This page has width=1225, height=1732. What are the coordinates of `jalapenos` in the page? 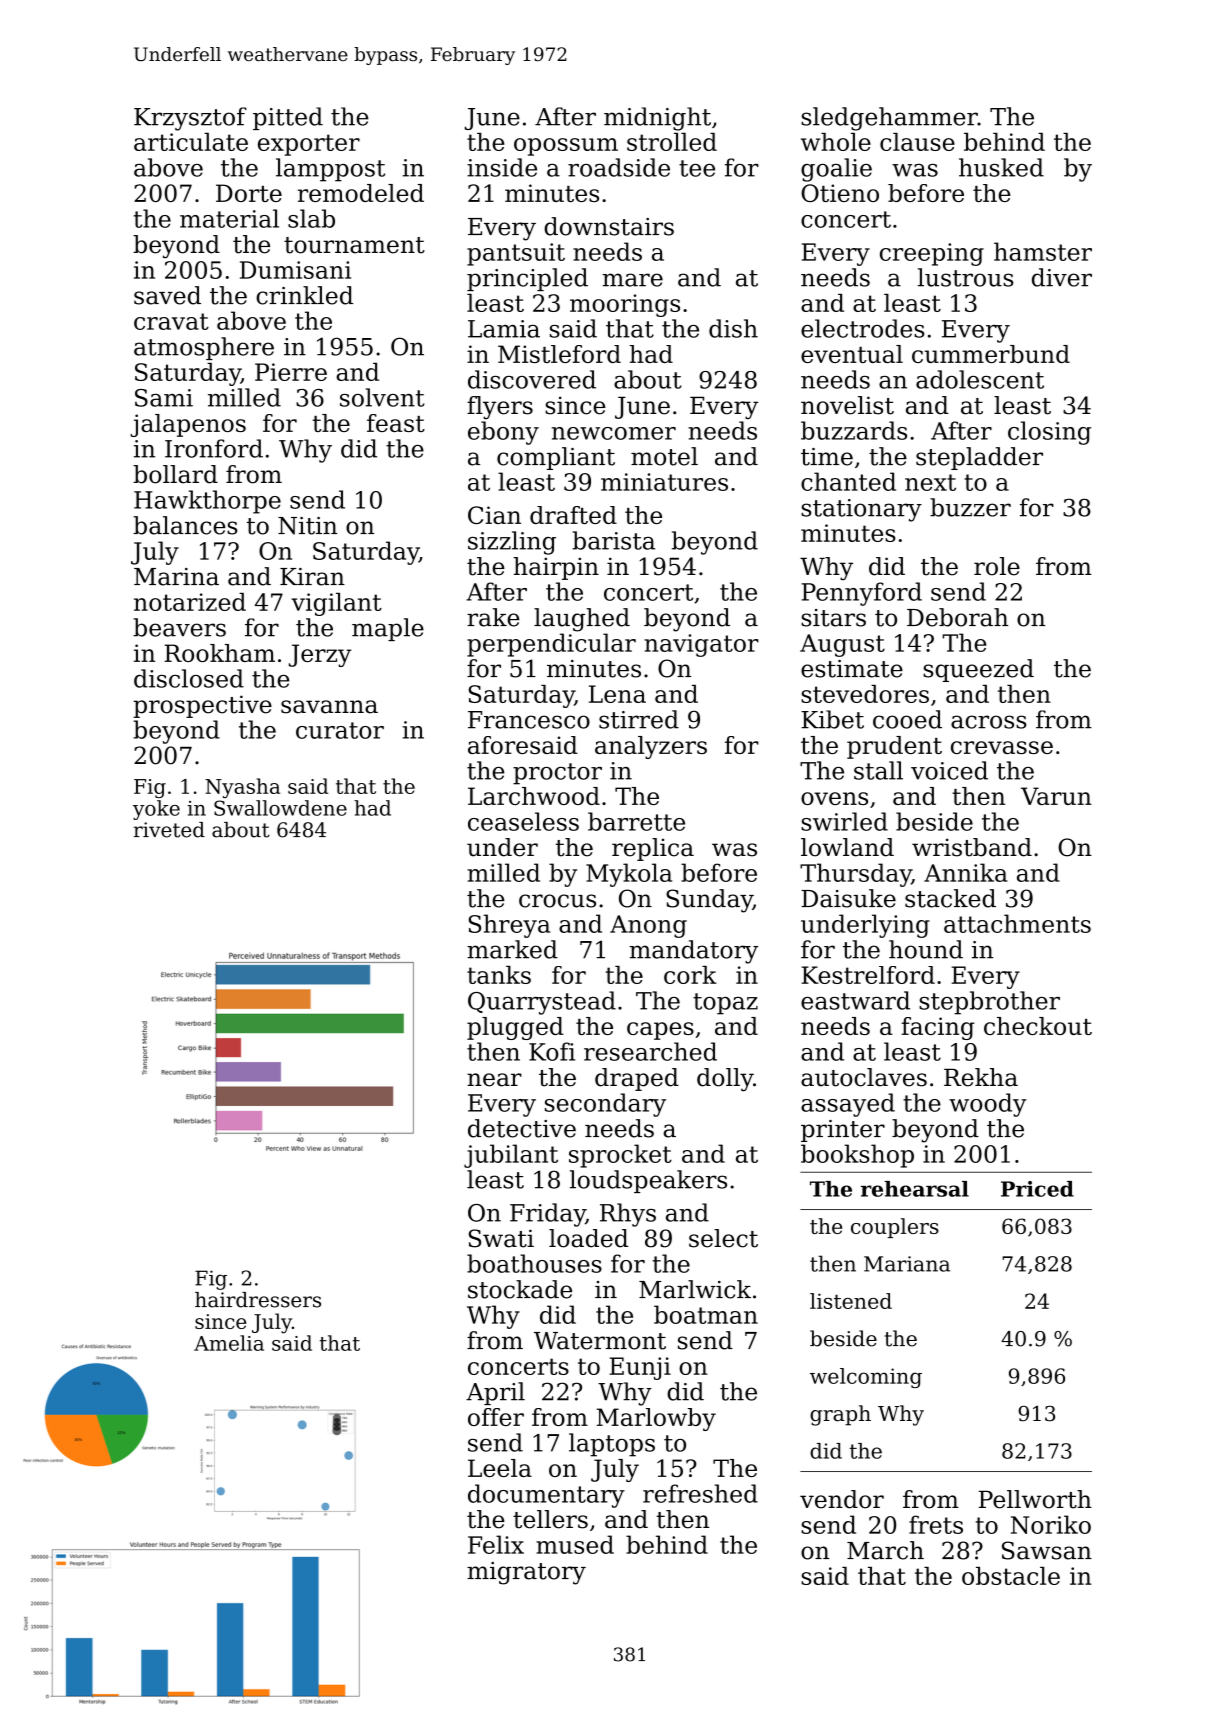 It's located at (188, 425).
